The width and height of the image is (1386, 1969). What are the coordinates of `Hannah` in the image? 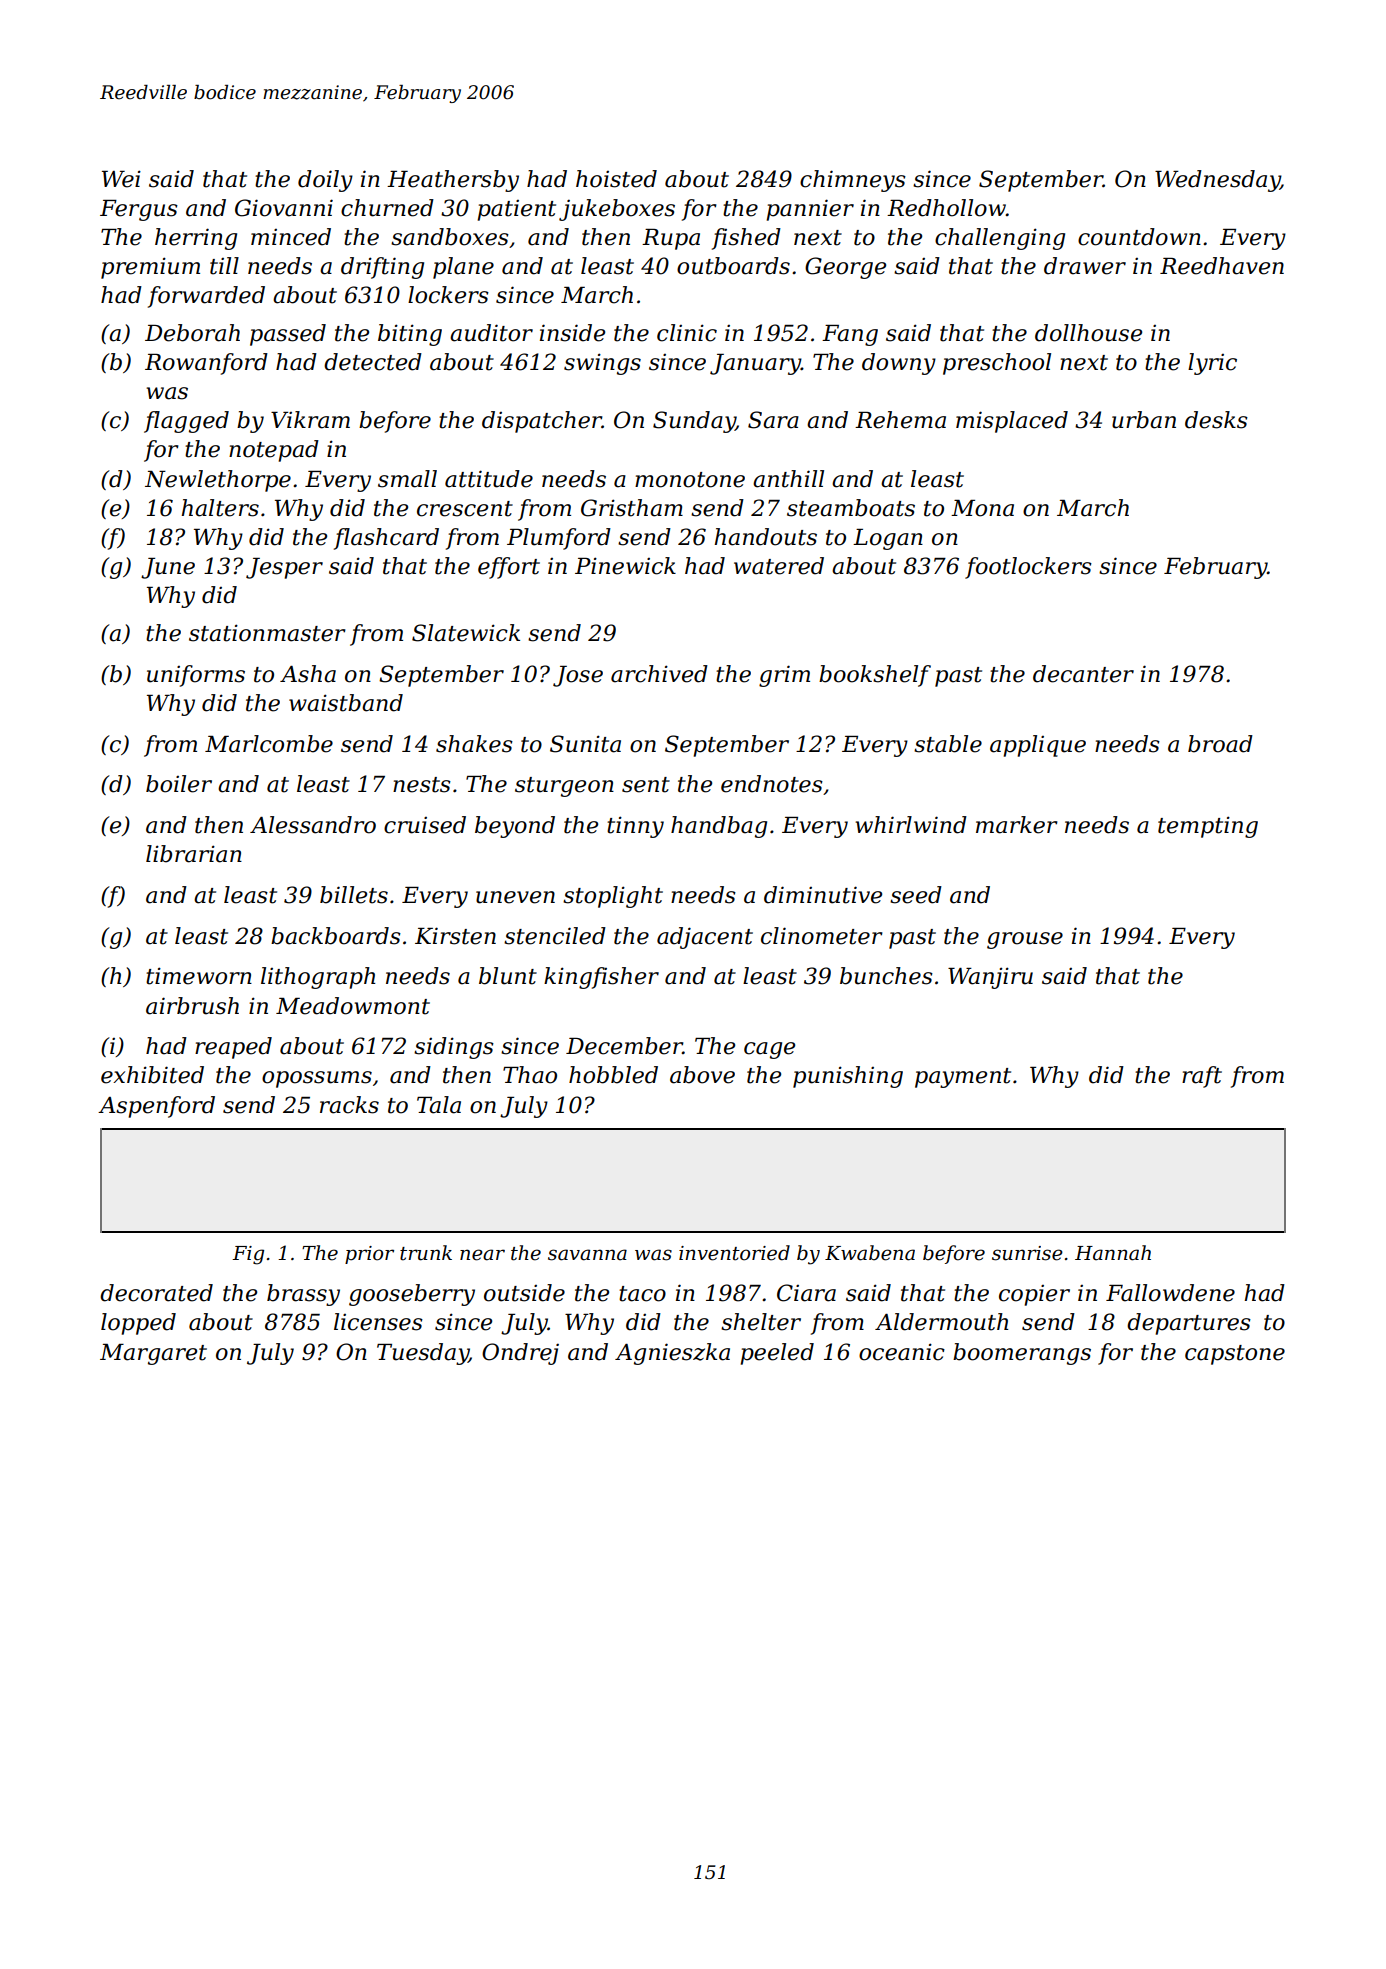 It's located at (1113, 1253).
